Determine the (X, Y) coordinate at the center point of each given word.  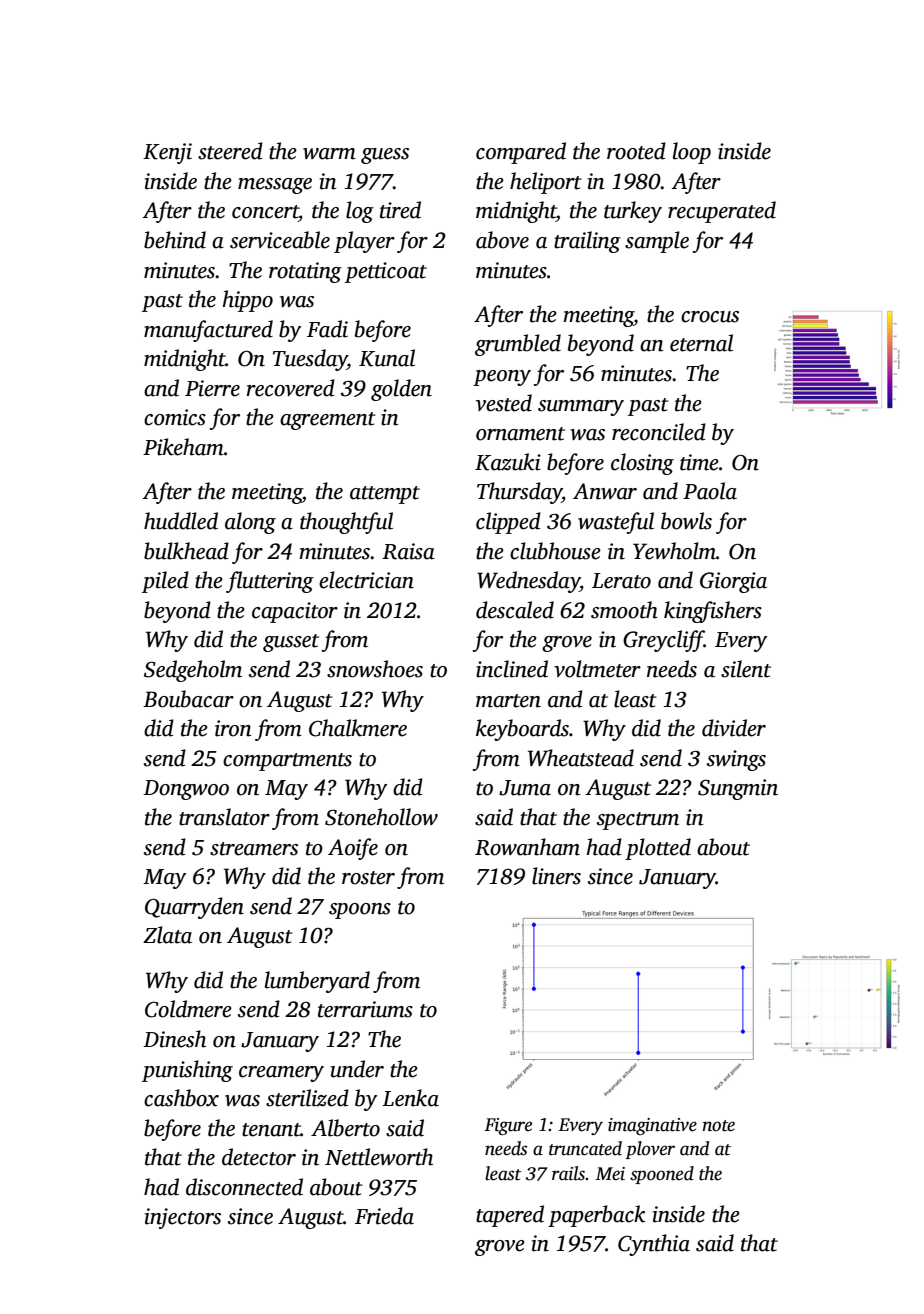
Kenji (167, 153)
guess (385, 156)
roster (368, 878)
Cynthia (654, 1245)
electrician (366, 580)
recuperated (722, 212)
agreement (328, 421)
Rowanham (527, 847)
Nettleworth (379, 1157)
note (719, 1126)
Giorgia (733, 582)
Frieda (384, 1216)
